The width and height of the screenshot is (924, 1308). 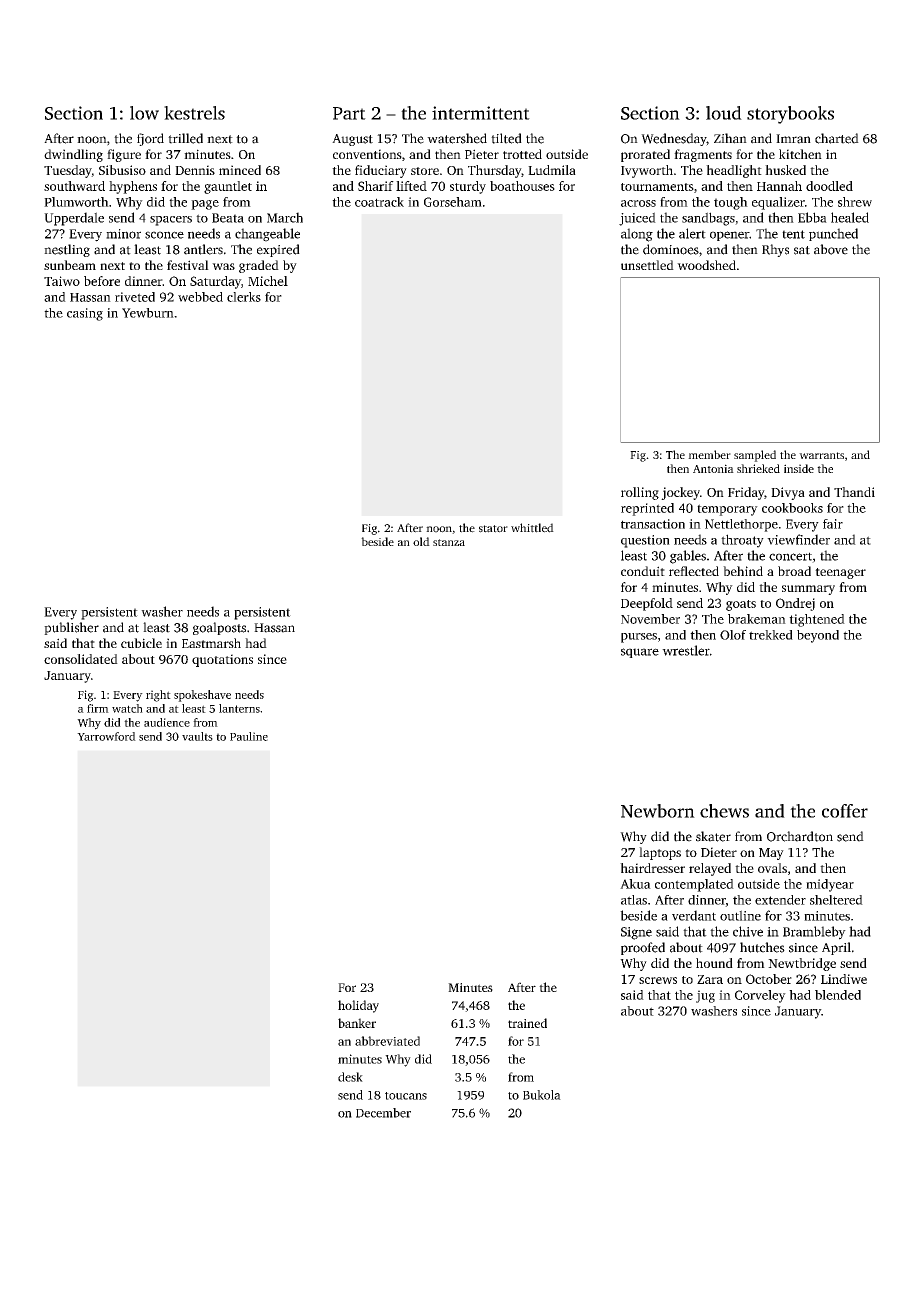 What do you see at coordinates (640, 653) in the screenshot?
I see `square` at bounding box center [640, 653].
